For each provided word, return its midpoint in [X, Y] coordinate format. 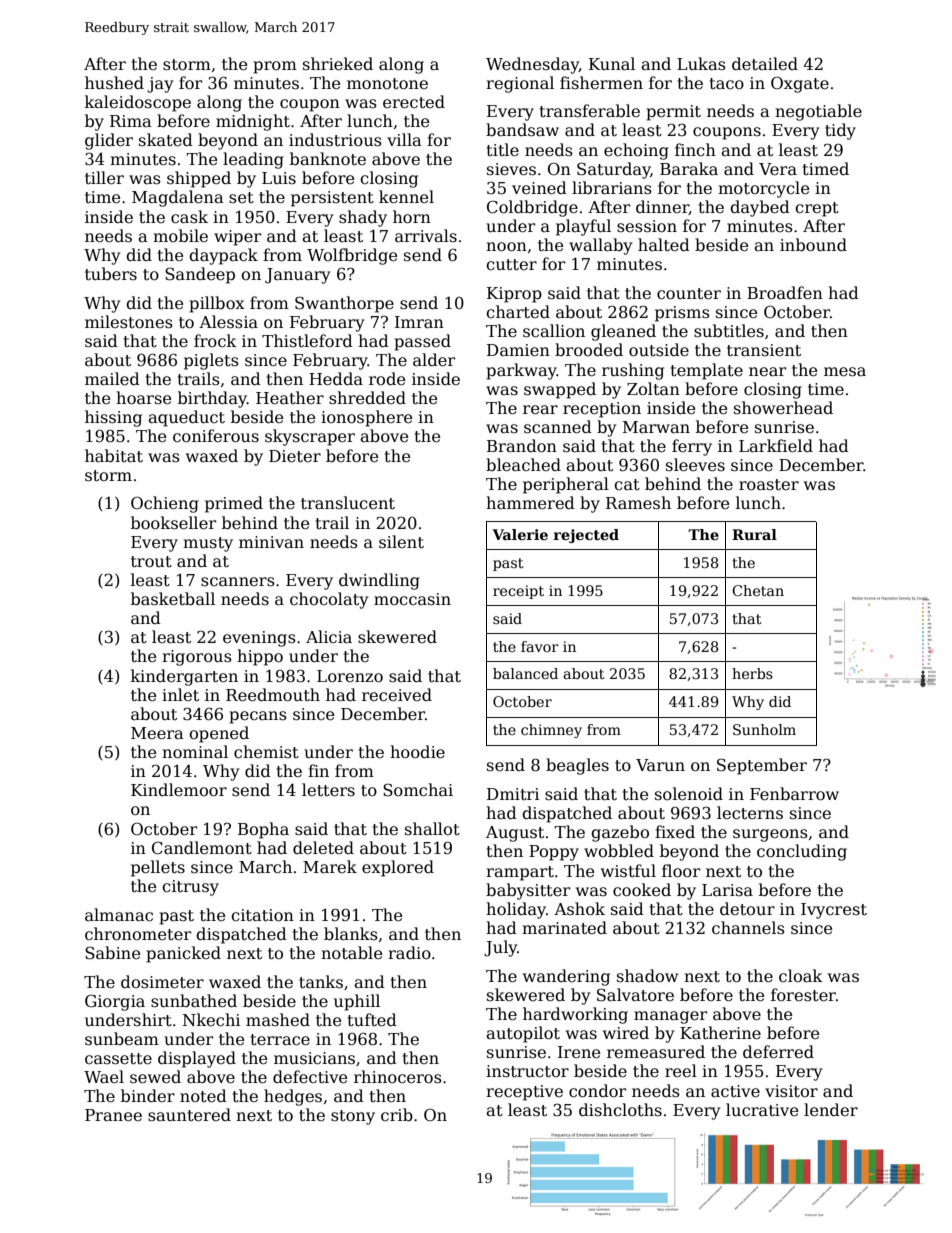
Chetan [758, 590]
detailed [765, 64]
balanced [525, 673]
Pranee [113, 1115]
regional [520, 84]
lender [831, 1110]
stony [353, 1117]
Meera [157, 733]
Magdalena [178, 198]
